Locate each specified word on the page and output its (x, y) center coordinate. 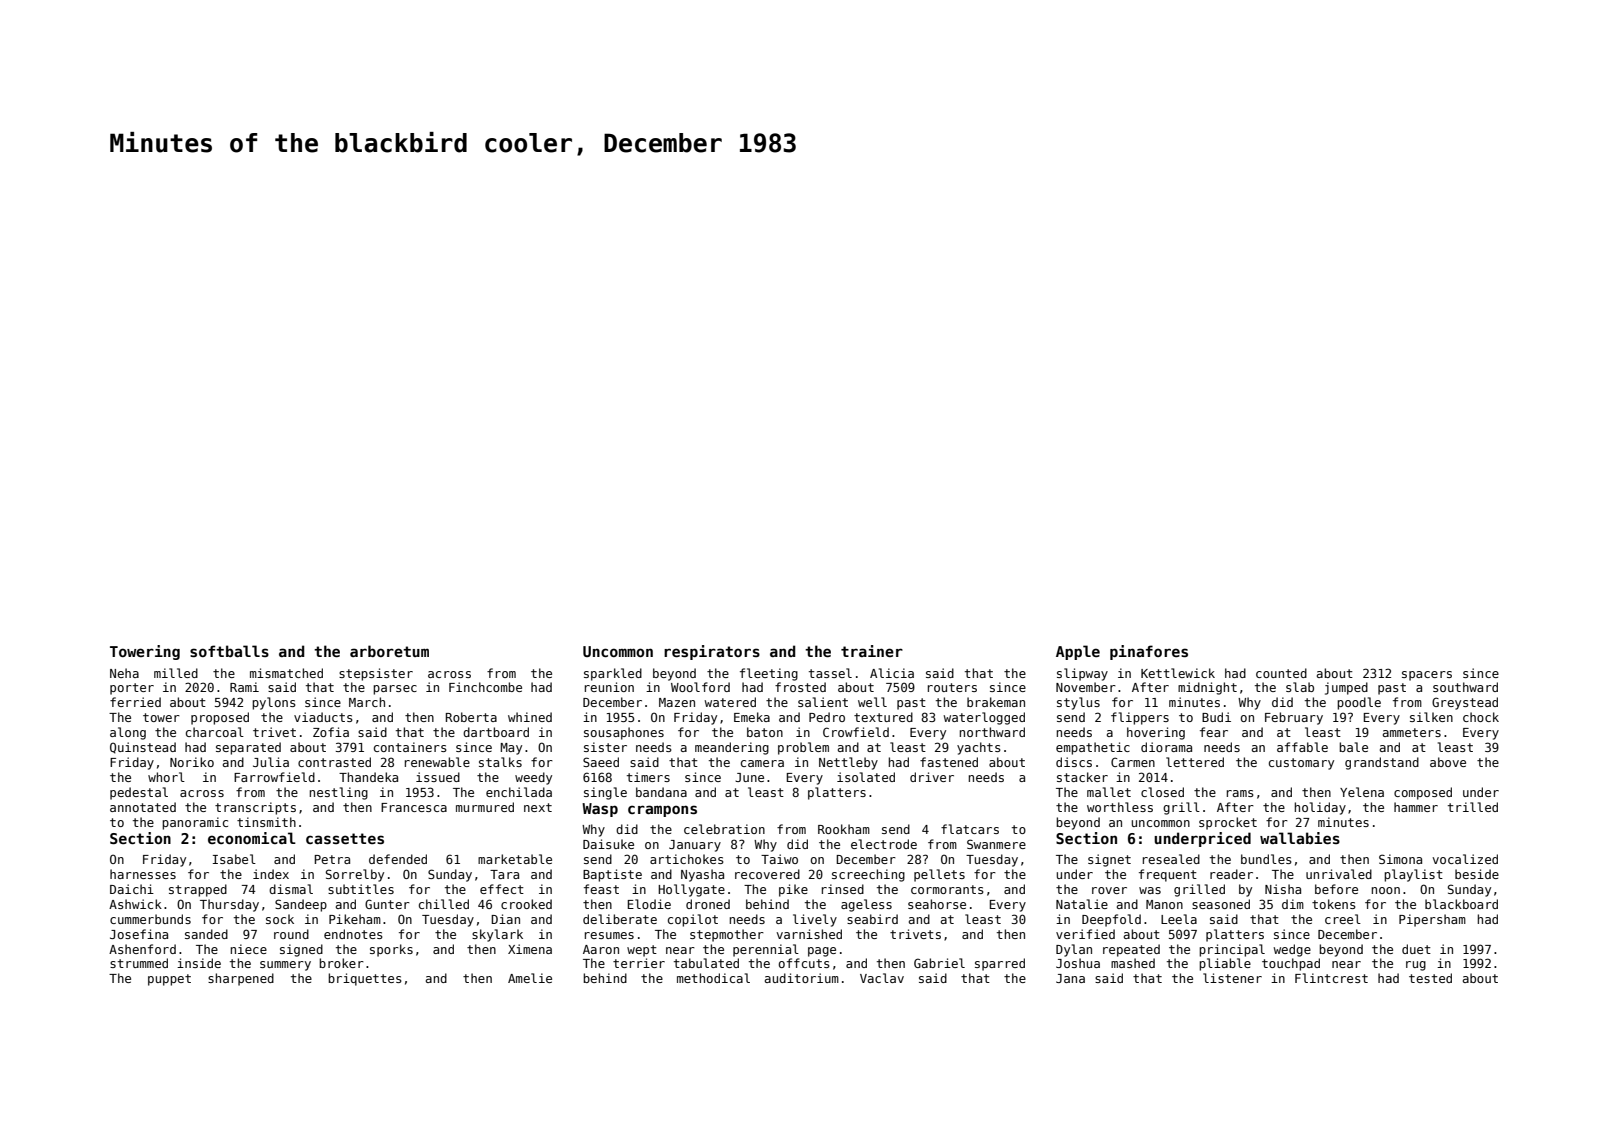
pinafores (1149, 652)
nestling (339, 793)
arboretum (389, 651)
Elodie (649, 904)
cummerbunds (150, 919)
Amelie (530, 978)
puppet (169, 980)
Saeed (601, 762)
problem (803, 748)
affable (1302, 747)
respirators (712, 652)
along (128, 733)
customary (1301, 764)
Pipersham (1432, 920)
